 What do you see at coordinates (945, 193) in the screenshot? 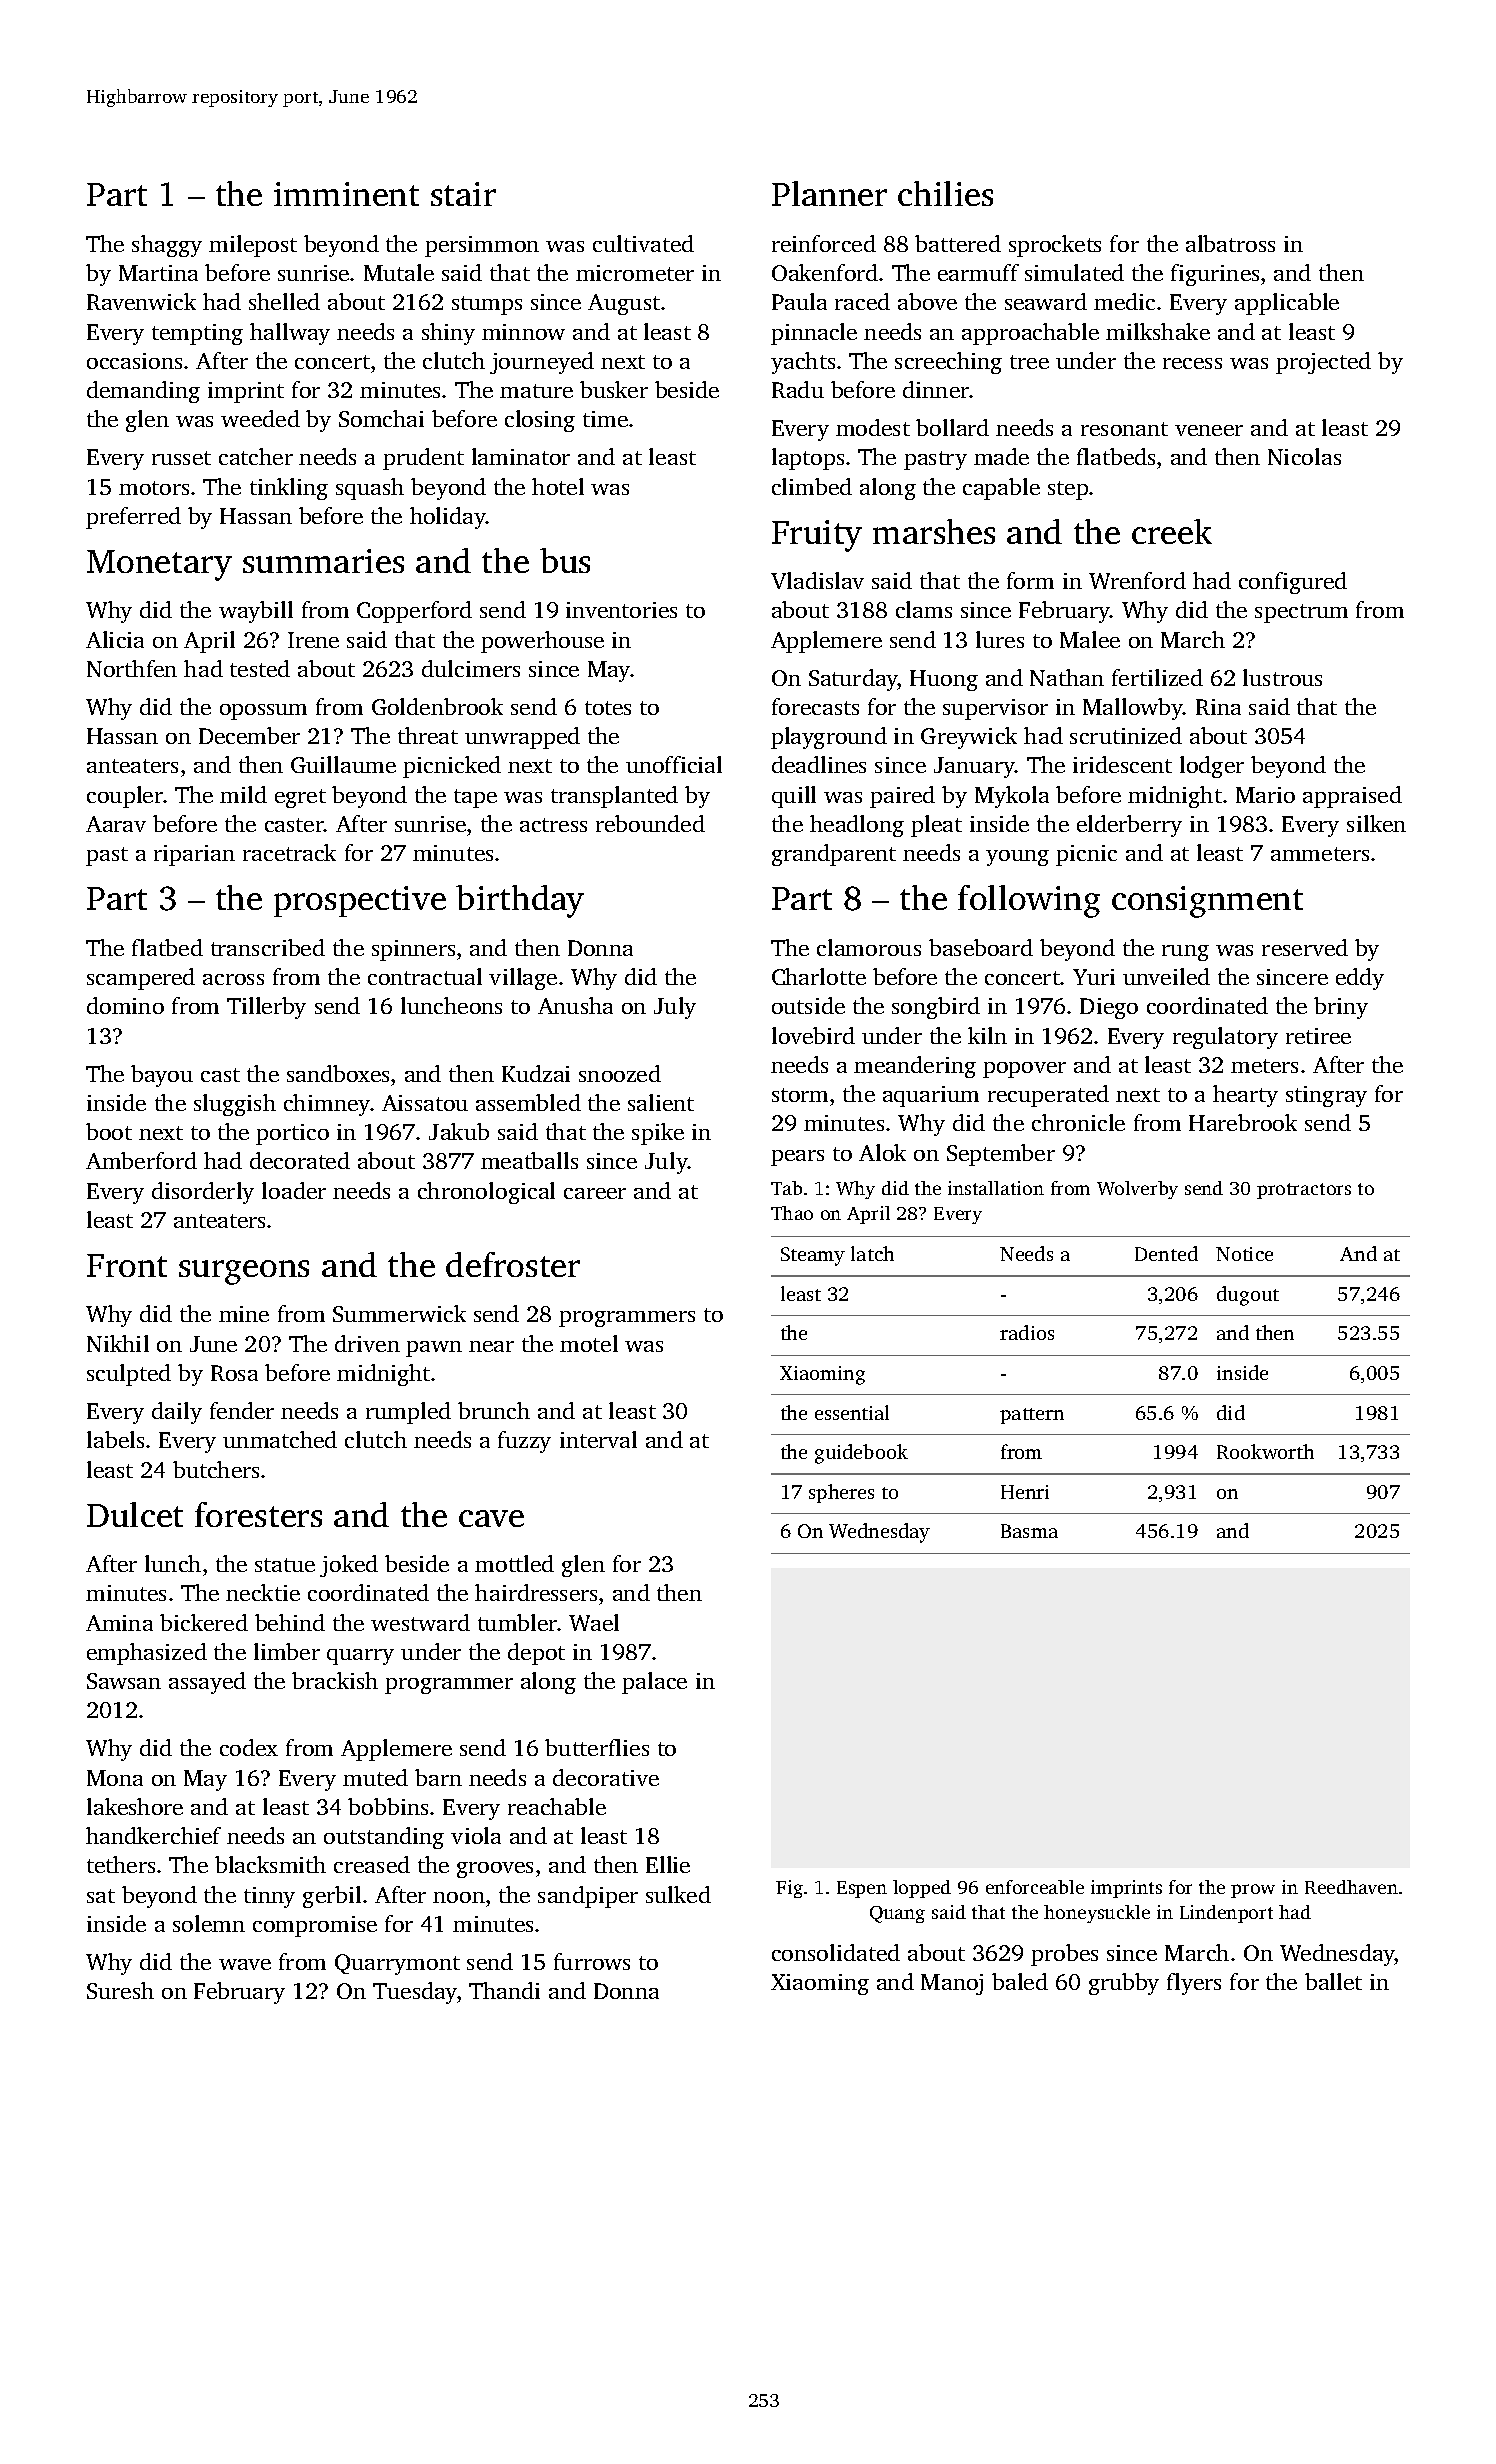
I see `chilies` at bounding box center [945, 193].
